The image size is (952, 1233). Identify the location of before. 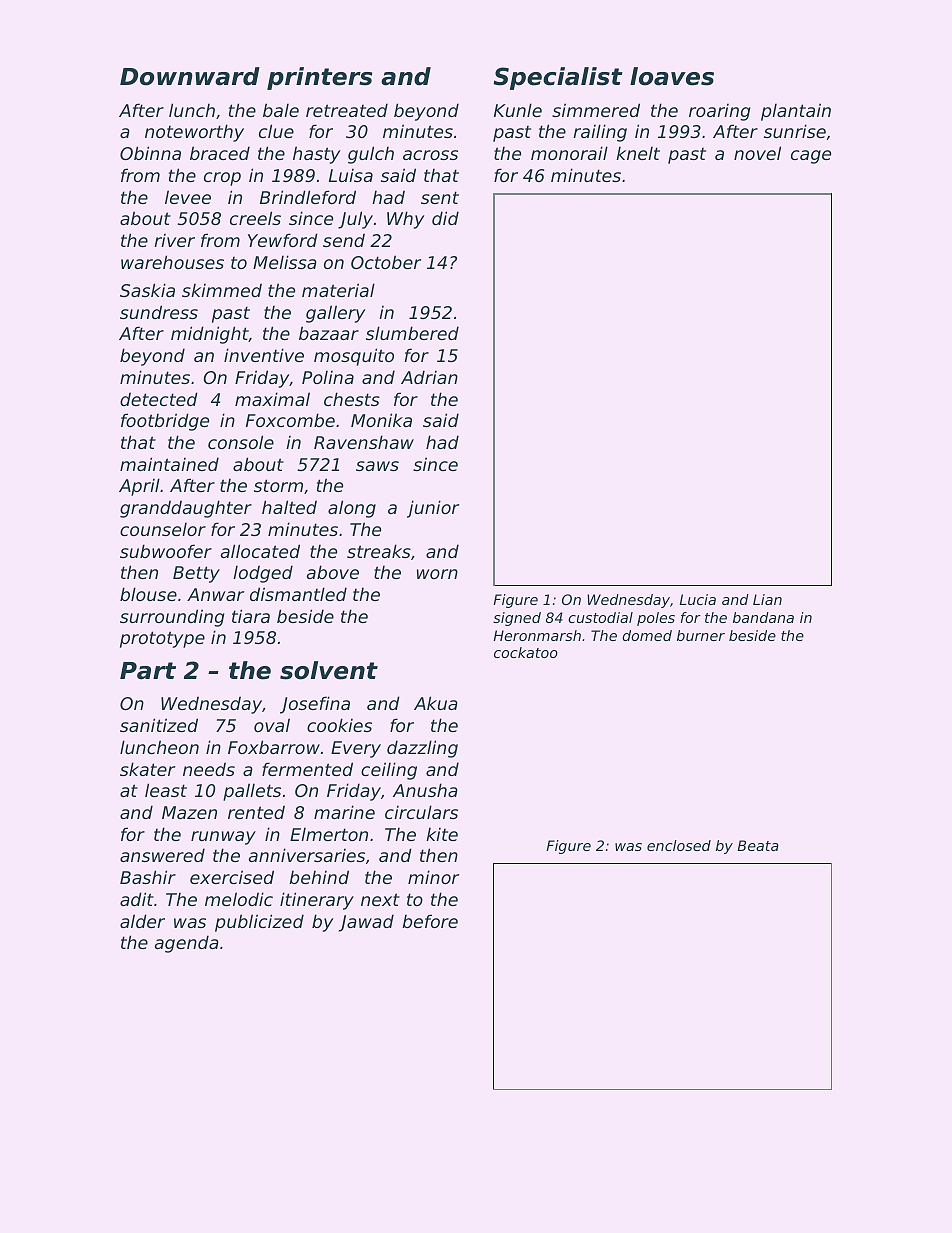
(430, 921).
